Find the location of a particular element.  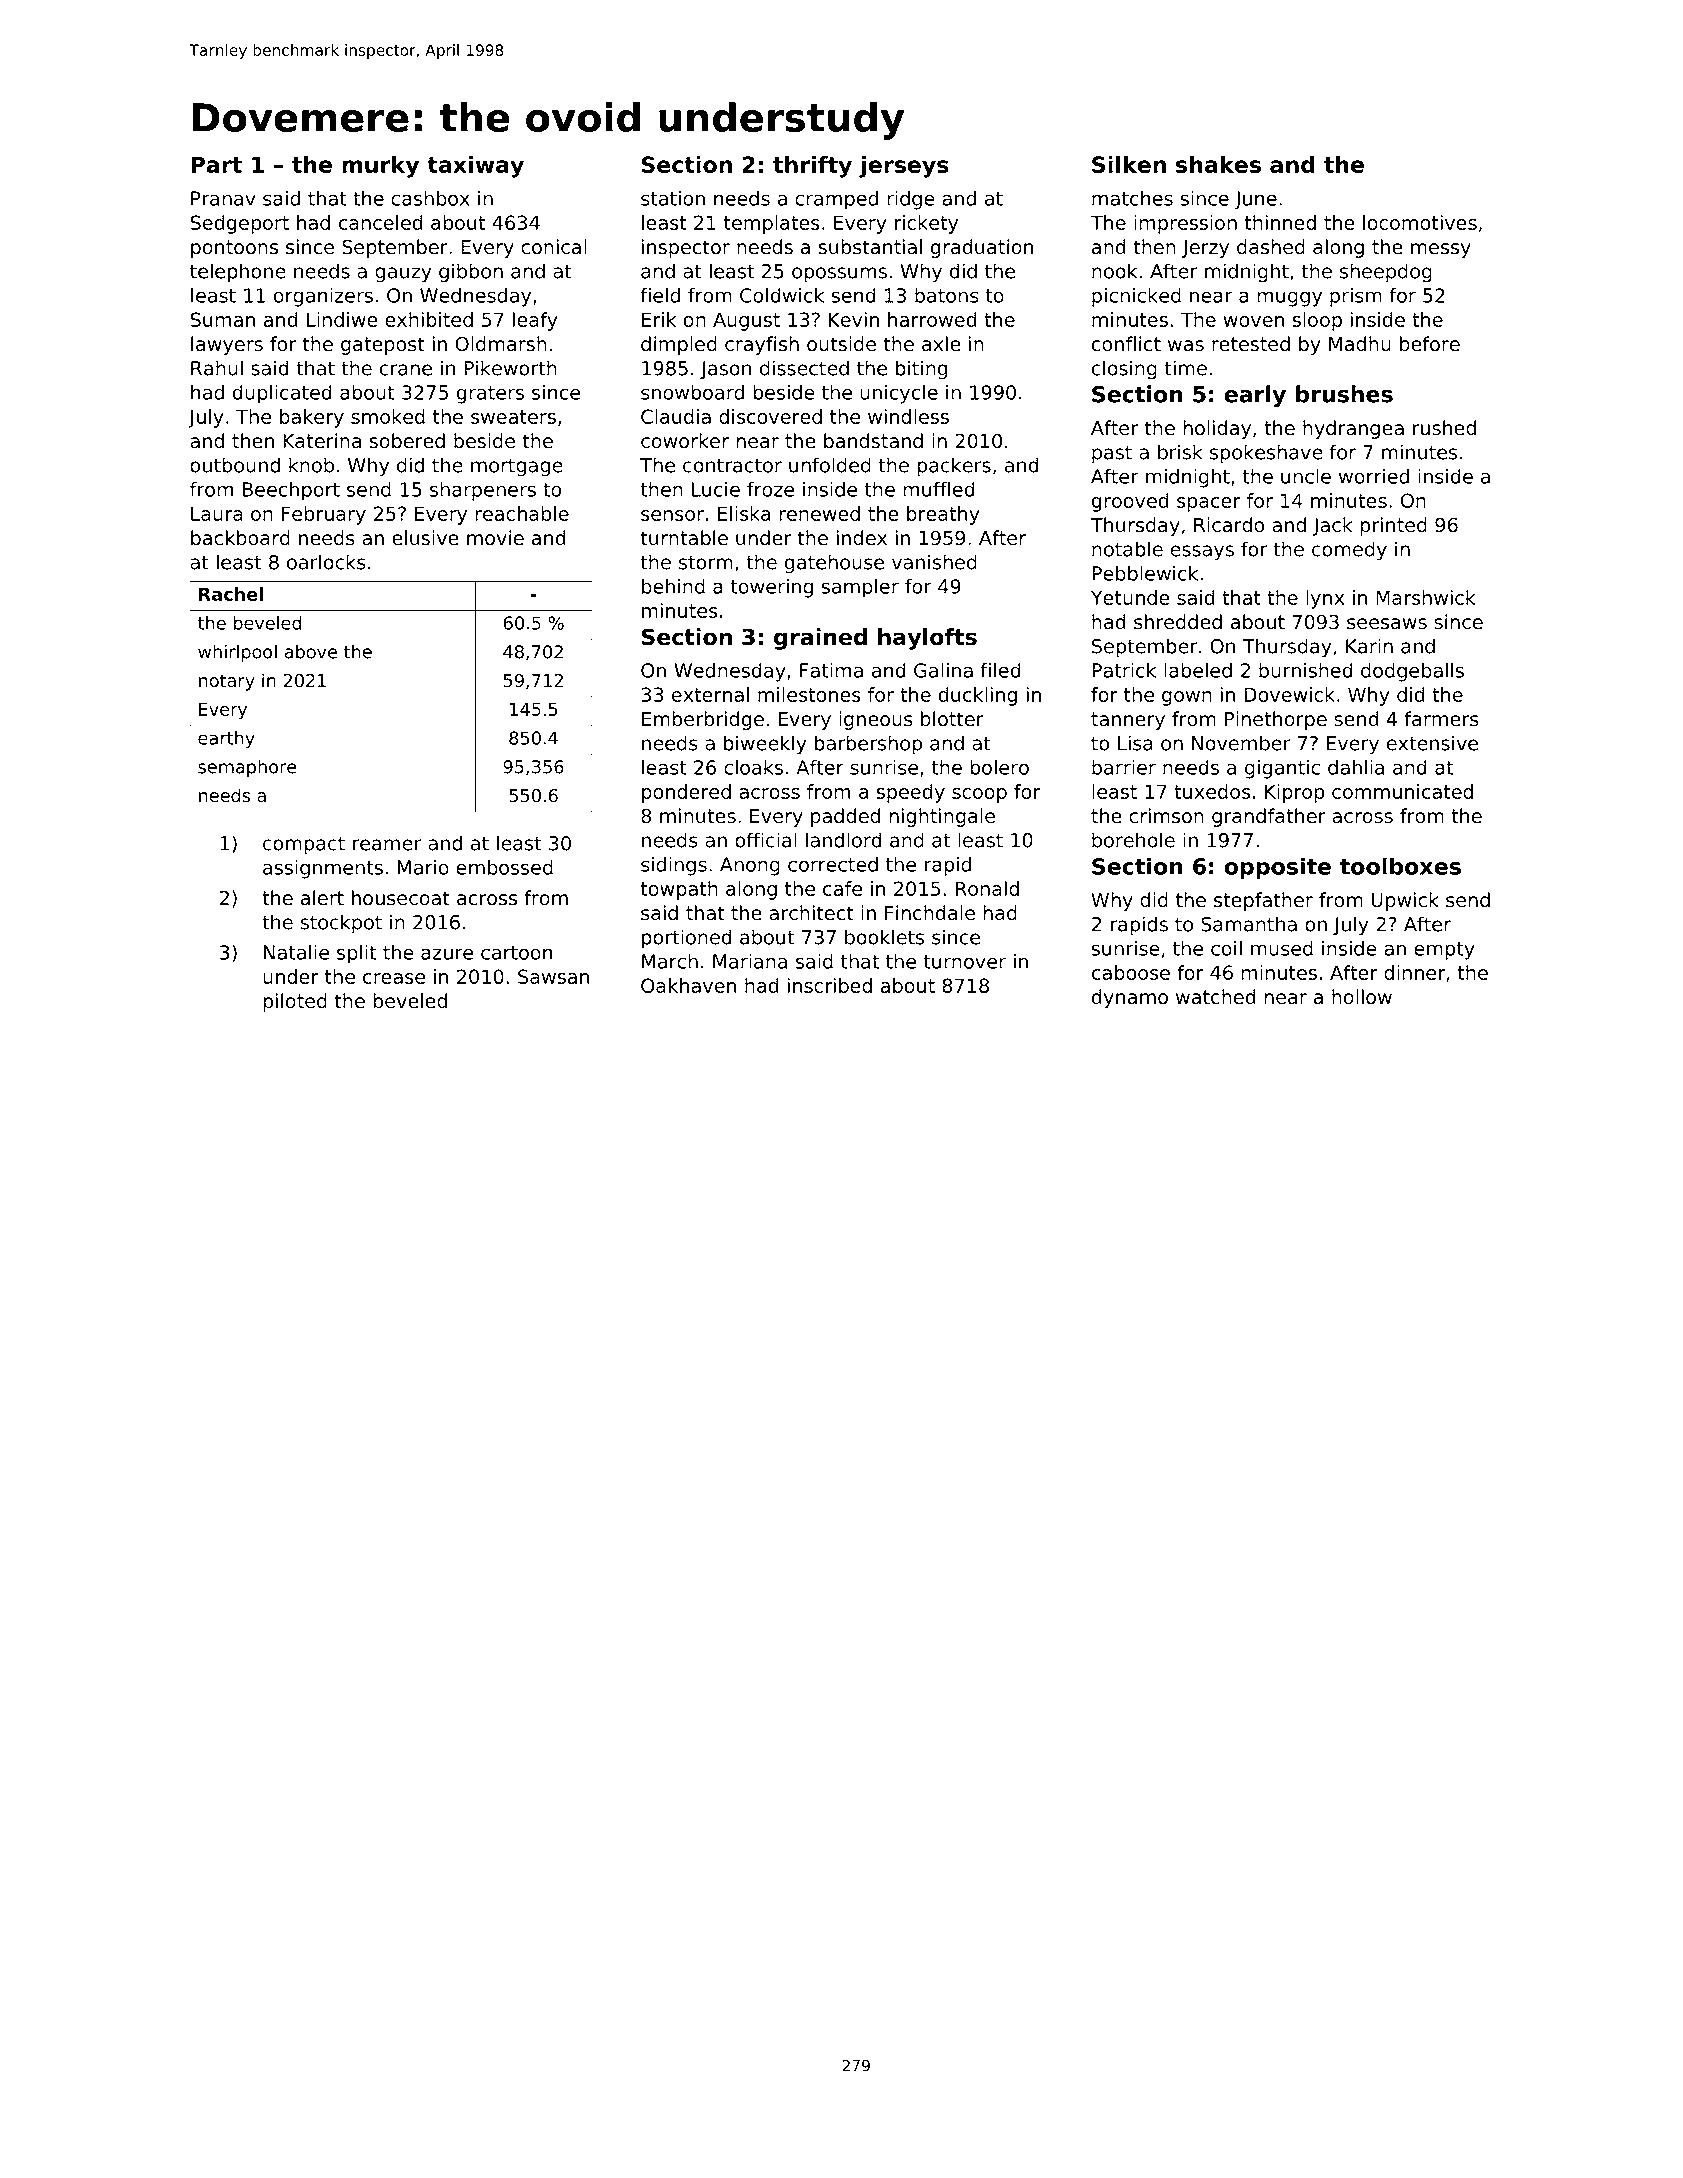

Silken is located at coordinates (1129, 164).
